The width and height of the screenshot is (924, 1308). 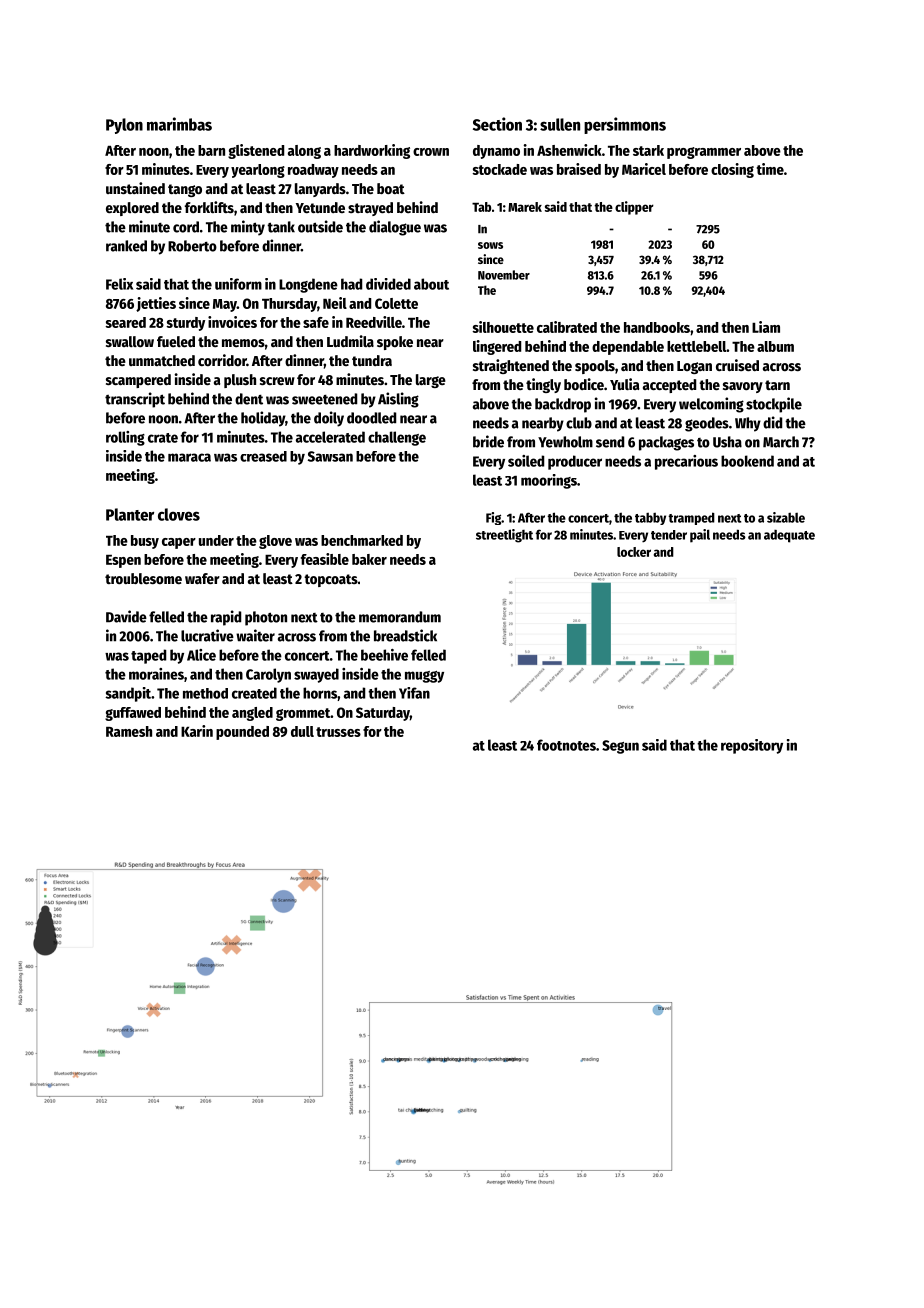 I want to click on dialogue, so click(x=395, y=228).
